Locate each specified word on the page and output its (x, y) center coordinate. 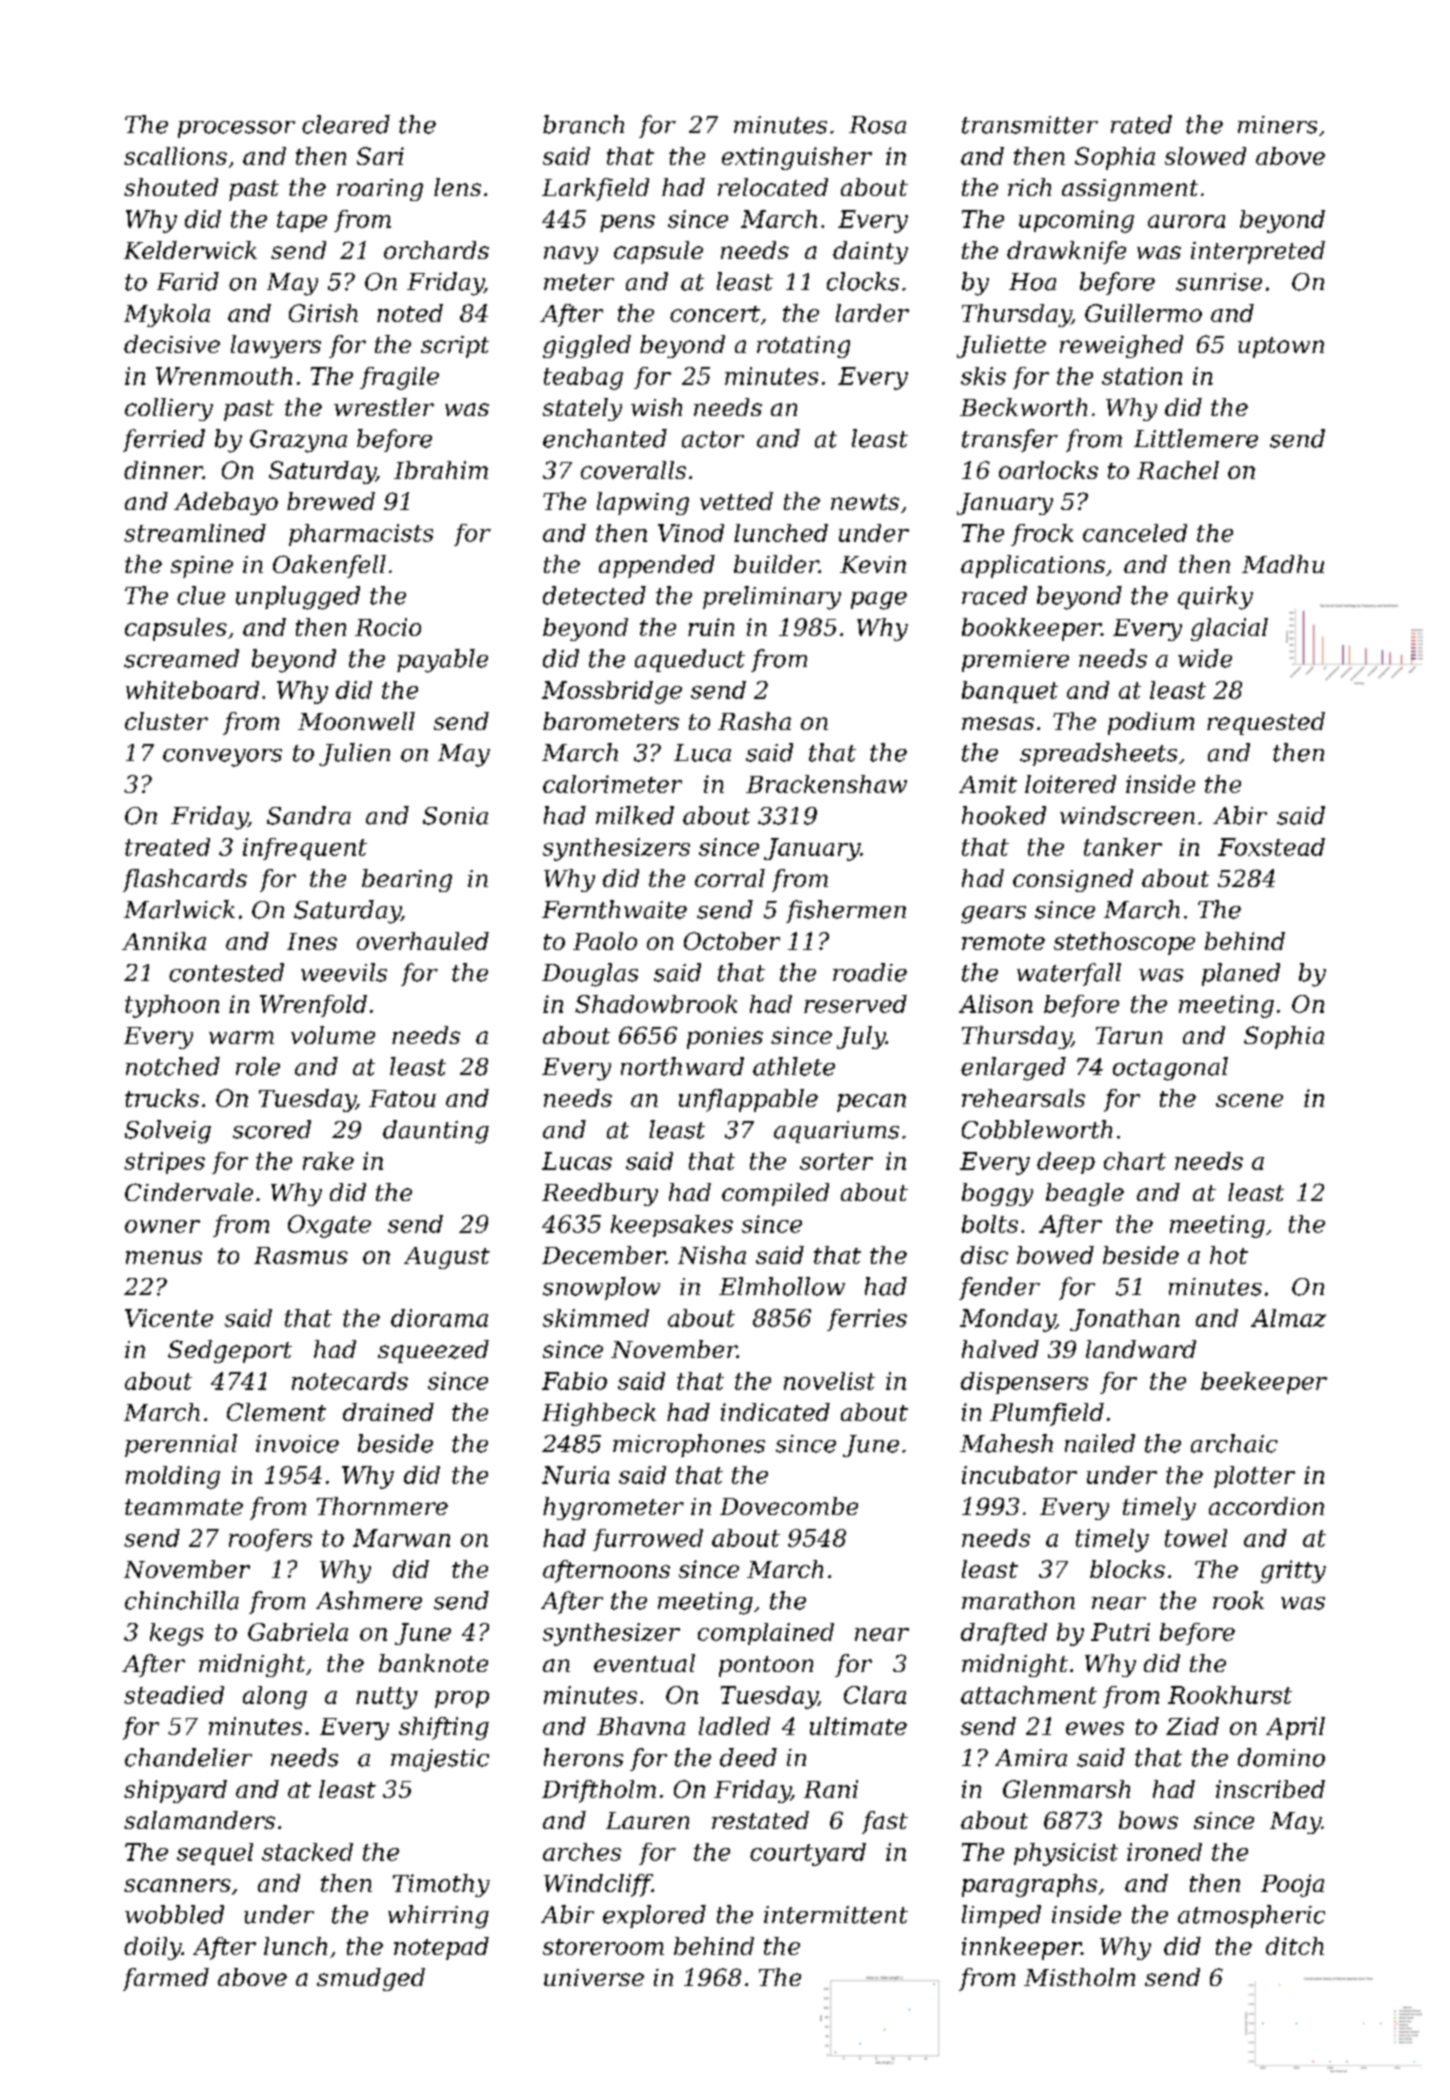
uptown (1281, 347)
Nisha (712, 1255)
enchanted (605, 438)
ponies (725, 1038)
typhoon (172, 1006)
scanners (177, 1885)
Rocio (388, 627)
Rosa (877, 125)
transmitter (1030, 125)
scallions (175, 156)
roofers (270, 1540)
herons (583, 1757)
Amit (988, 784)
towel (1196, 1538)
